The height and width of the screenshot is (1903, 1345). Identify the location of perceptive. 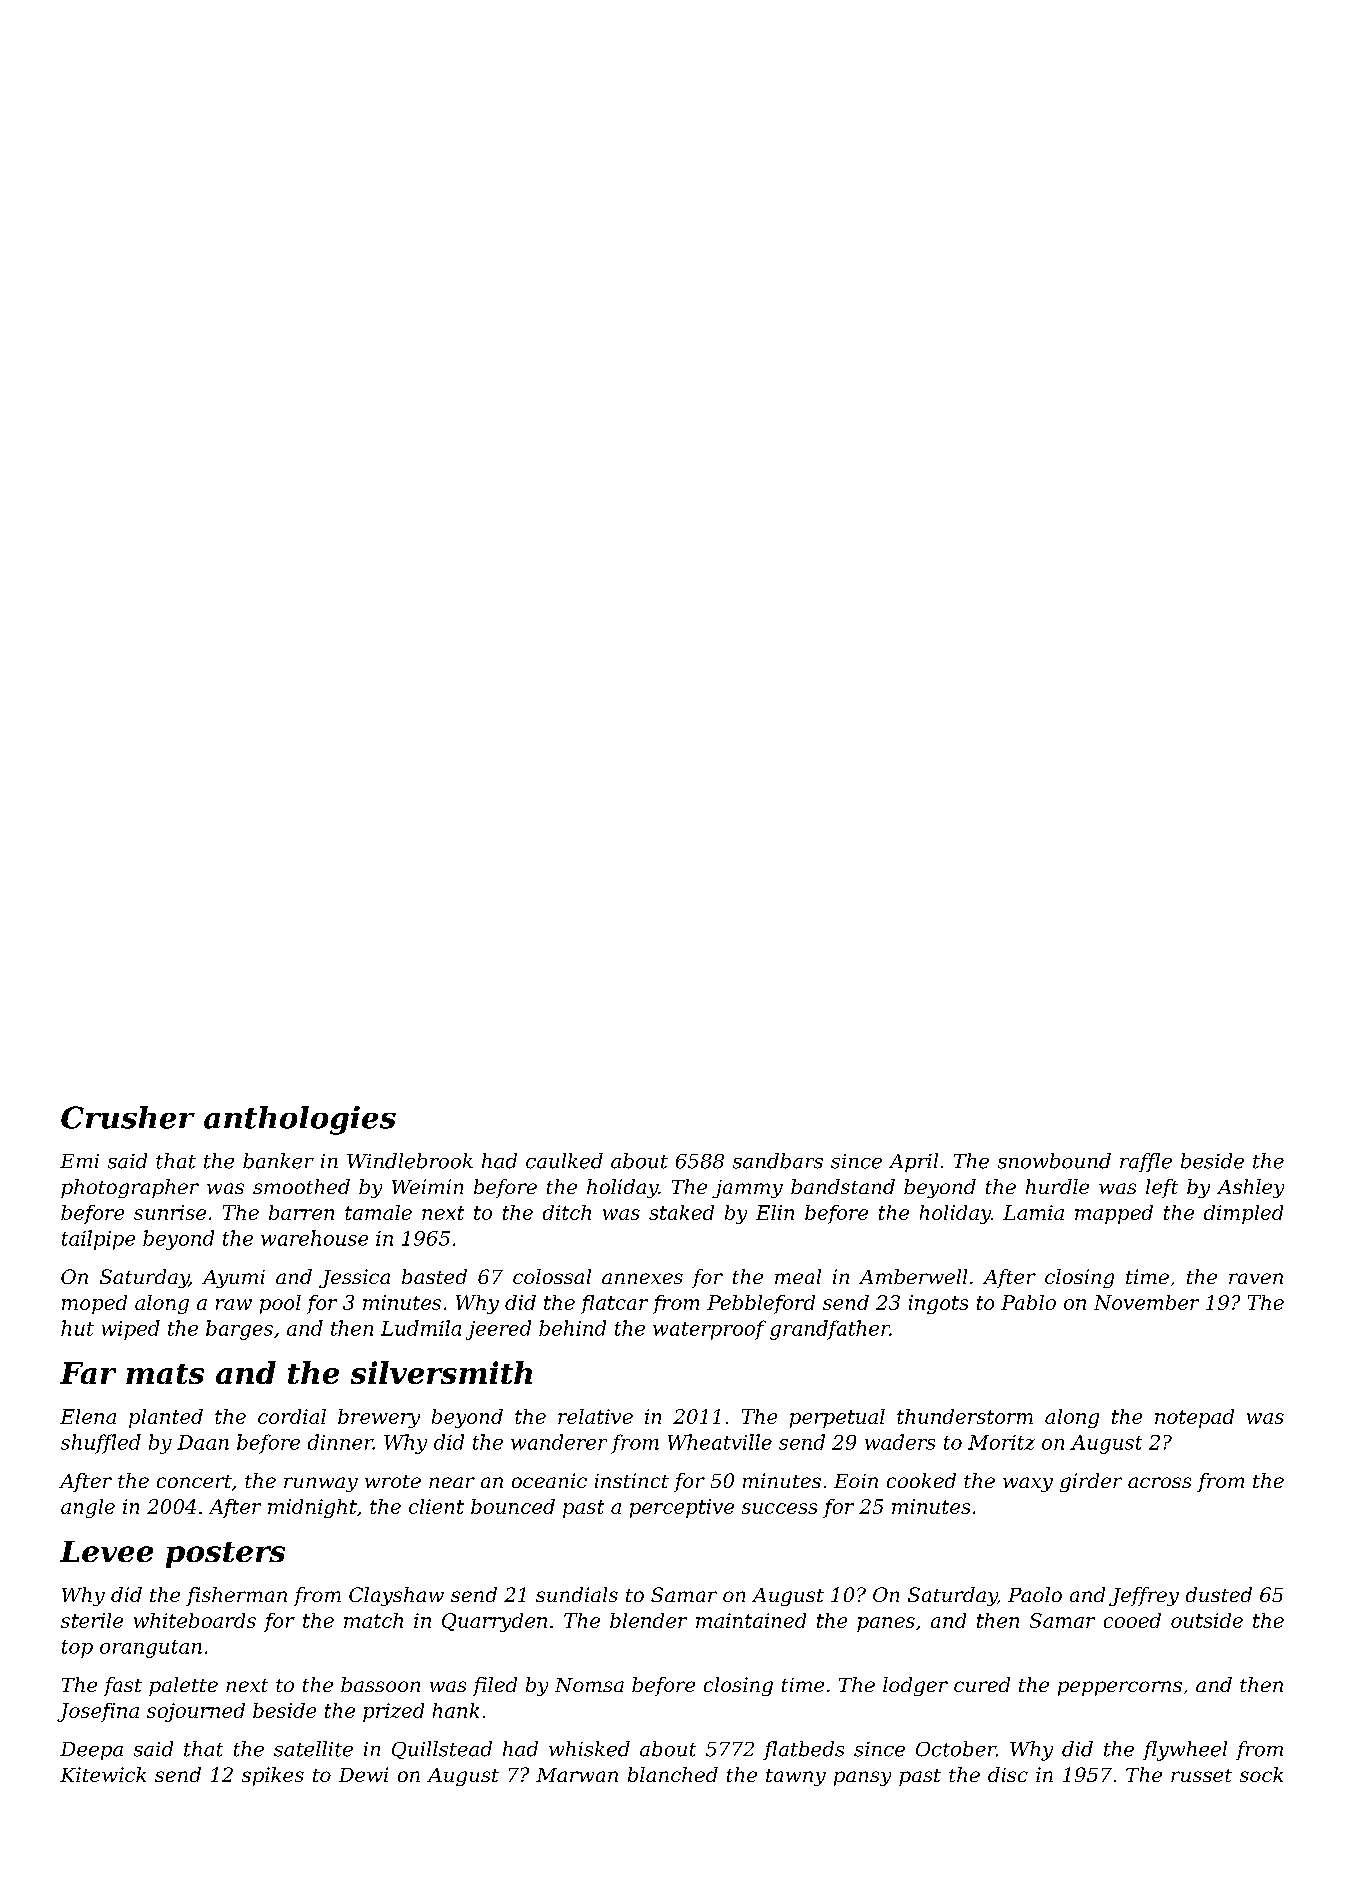
(682, 1508).
